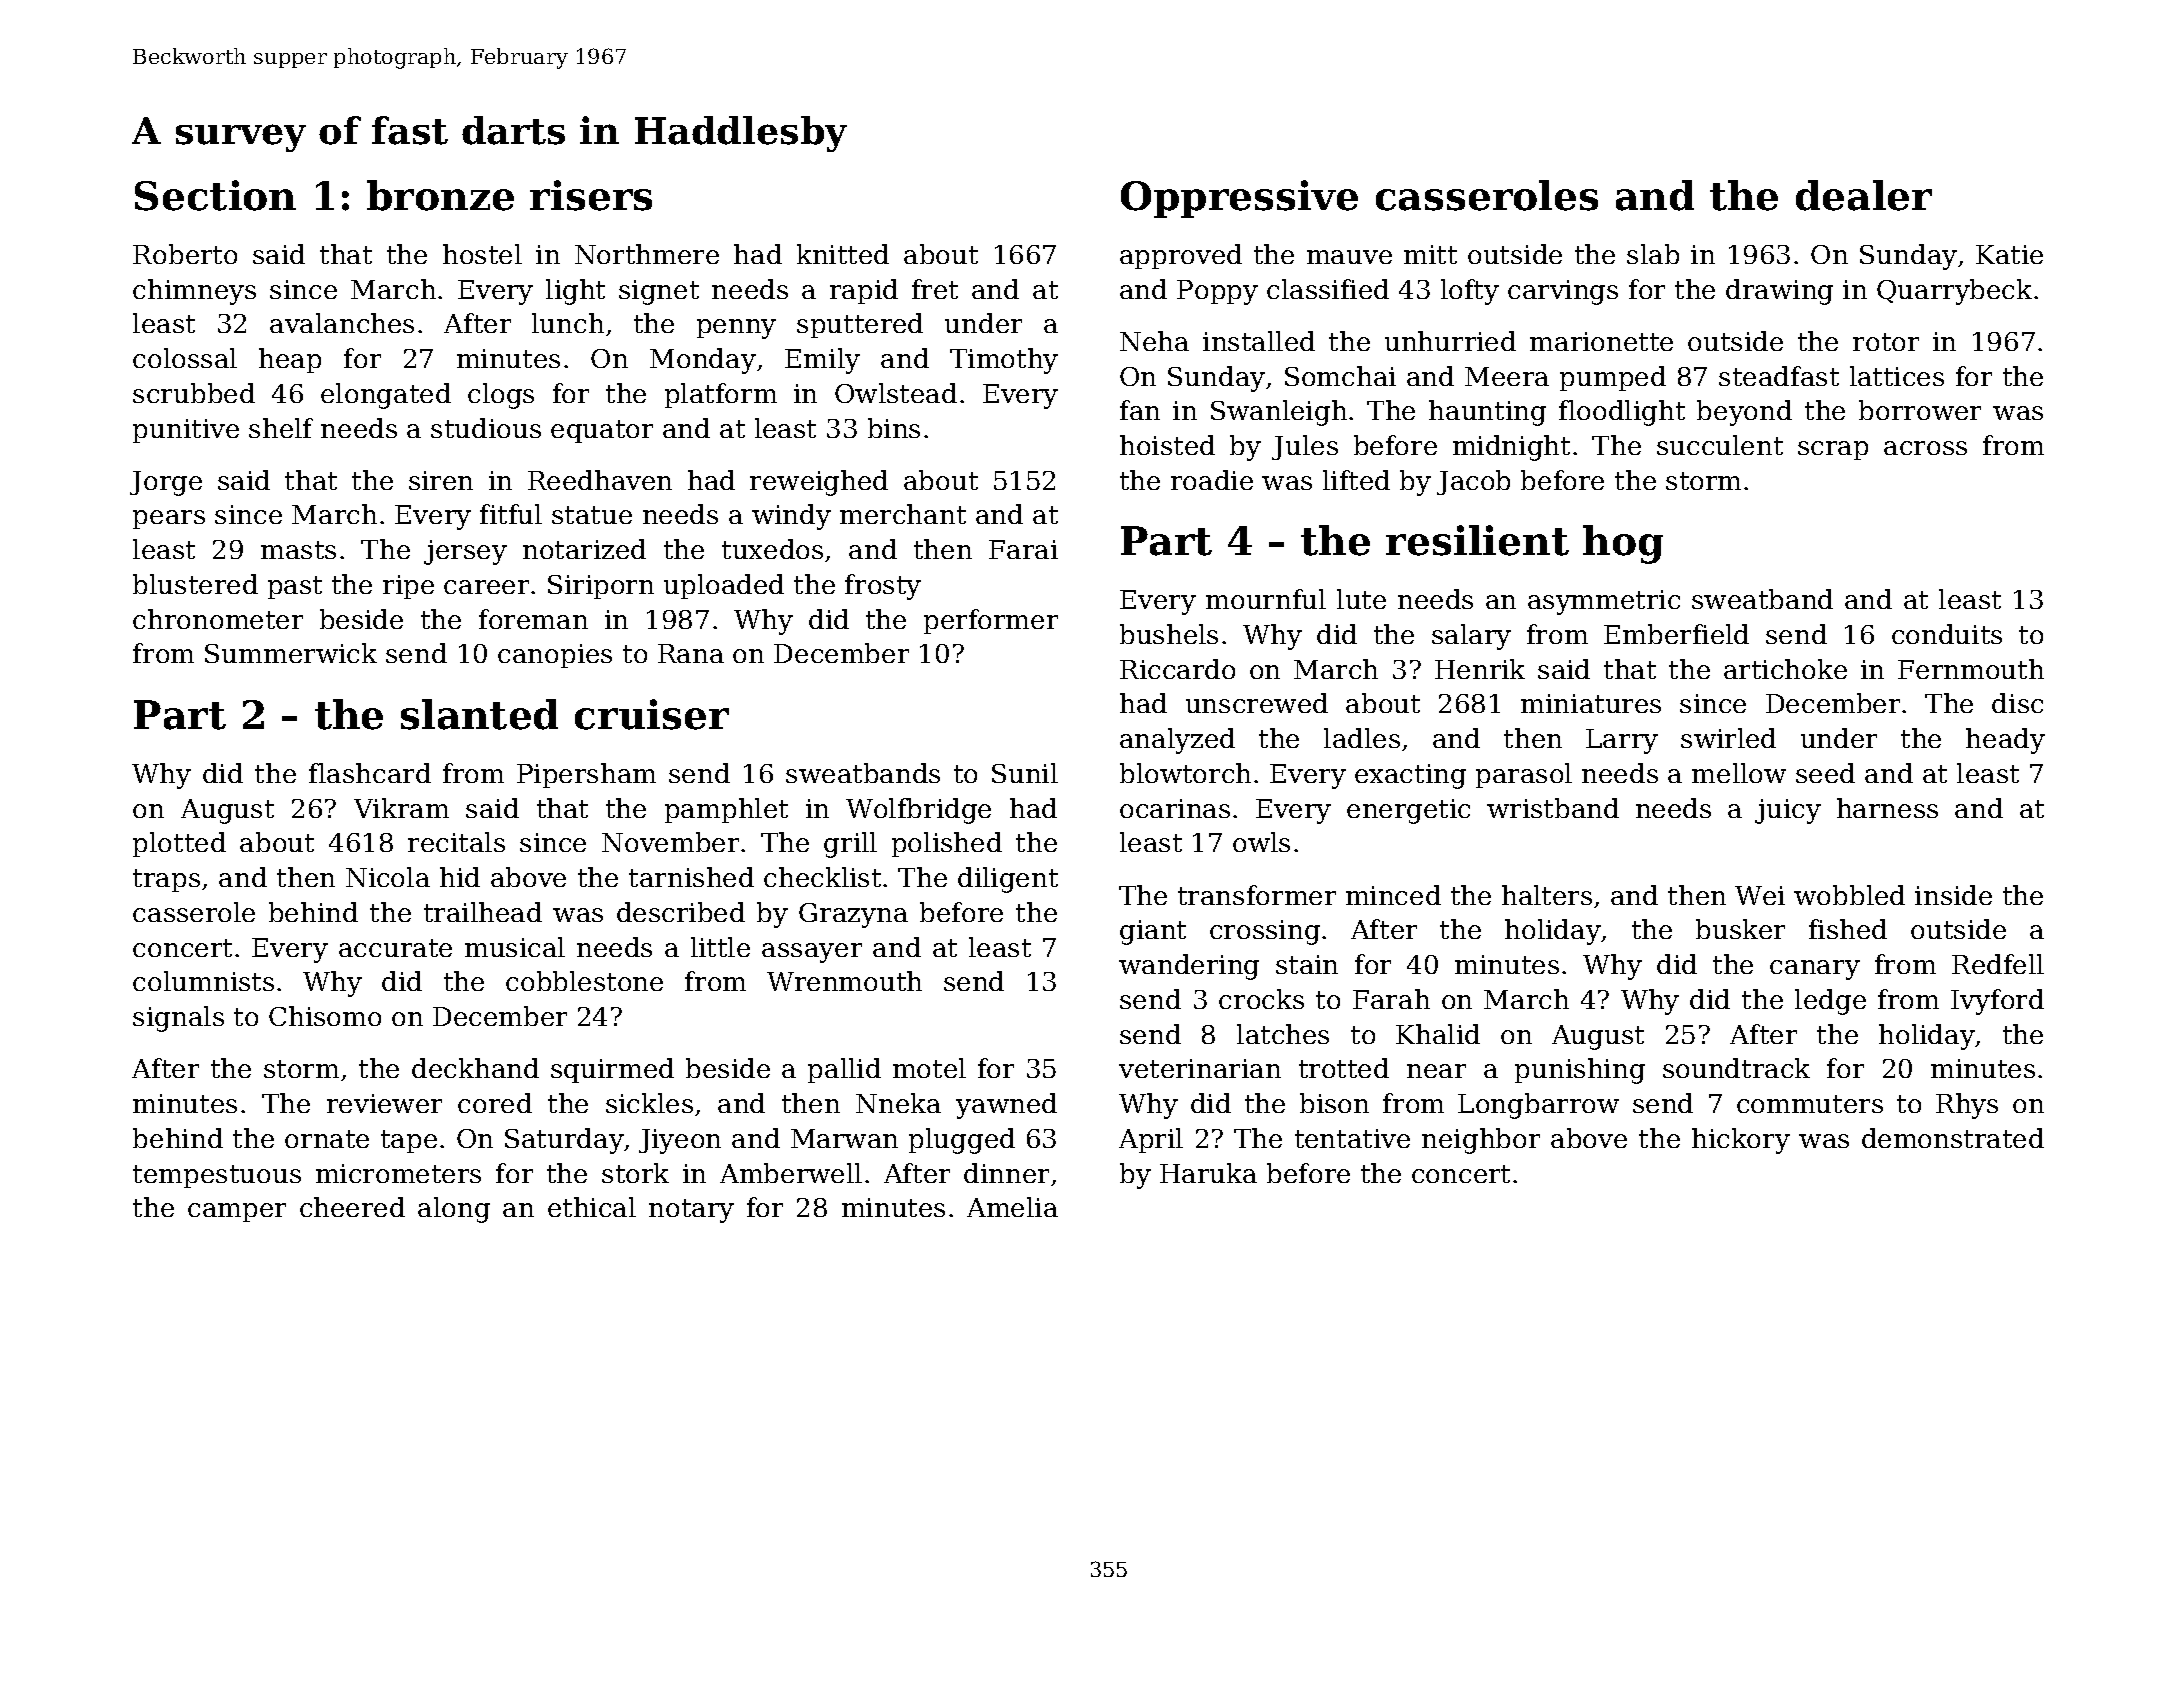  Describe the element at coordinates (1511, 448) in the screenshot. I see `midnight` at that location.
